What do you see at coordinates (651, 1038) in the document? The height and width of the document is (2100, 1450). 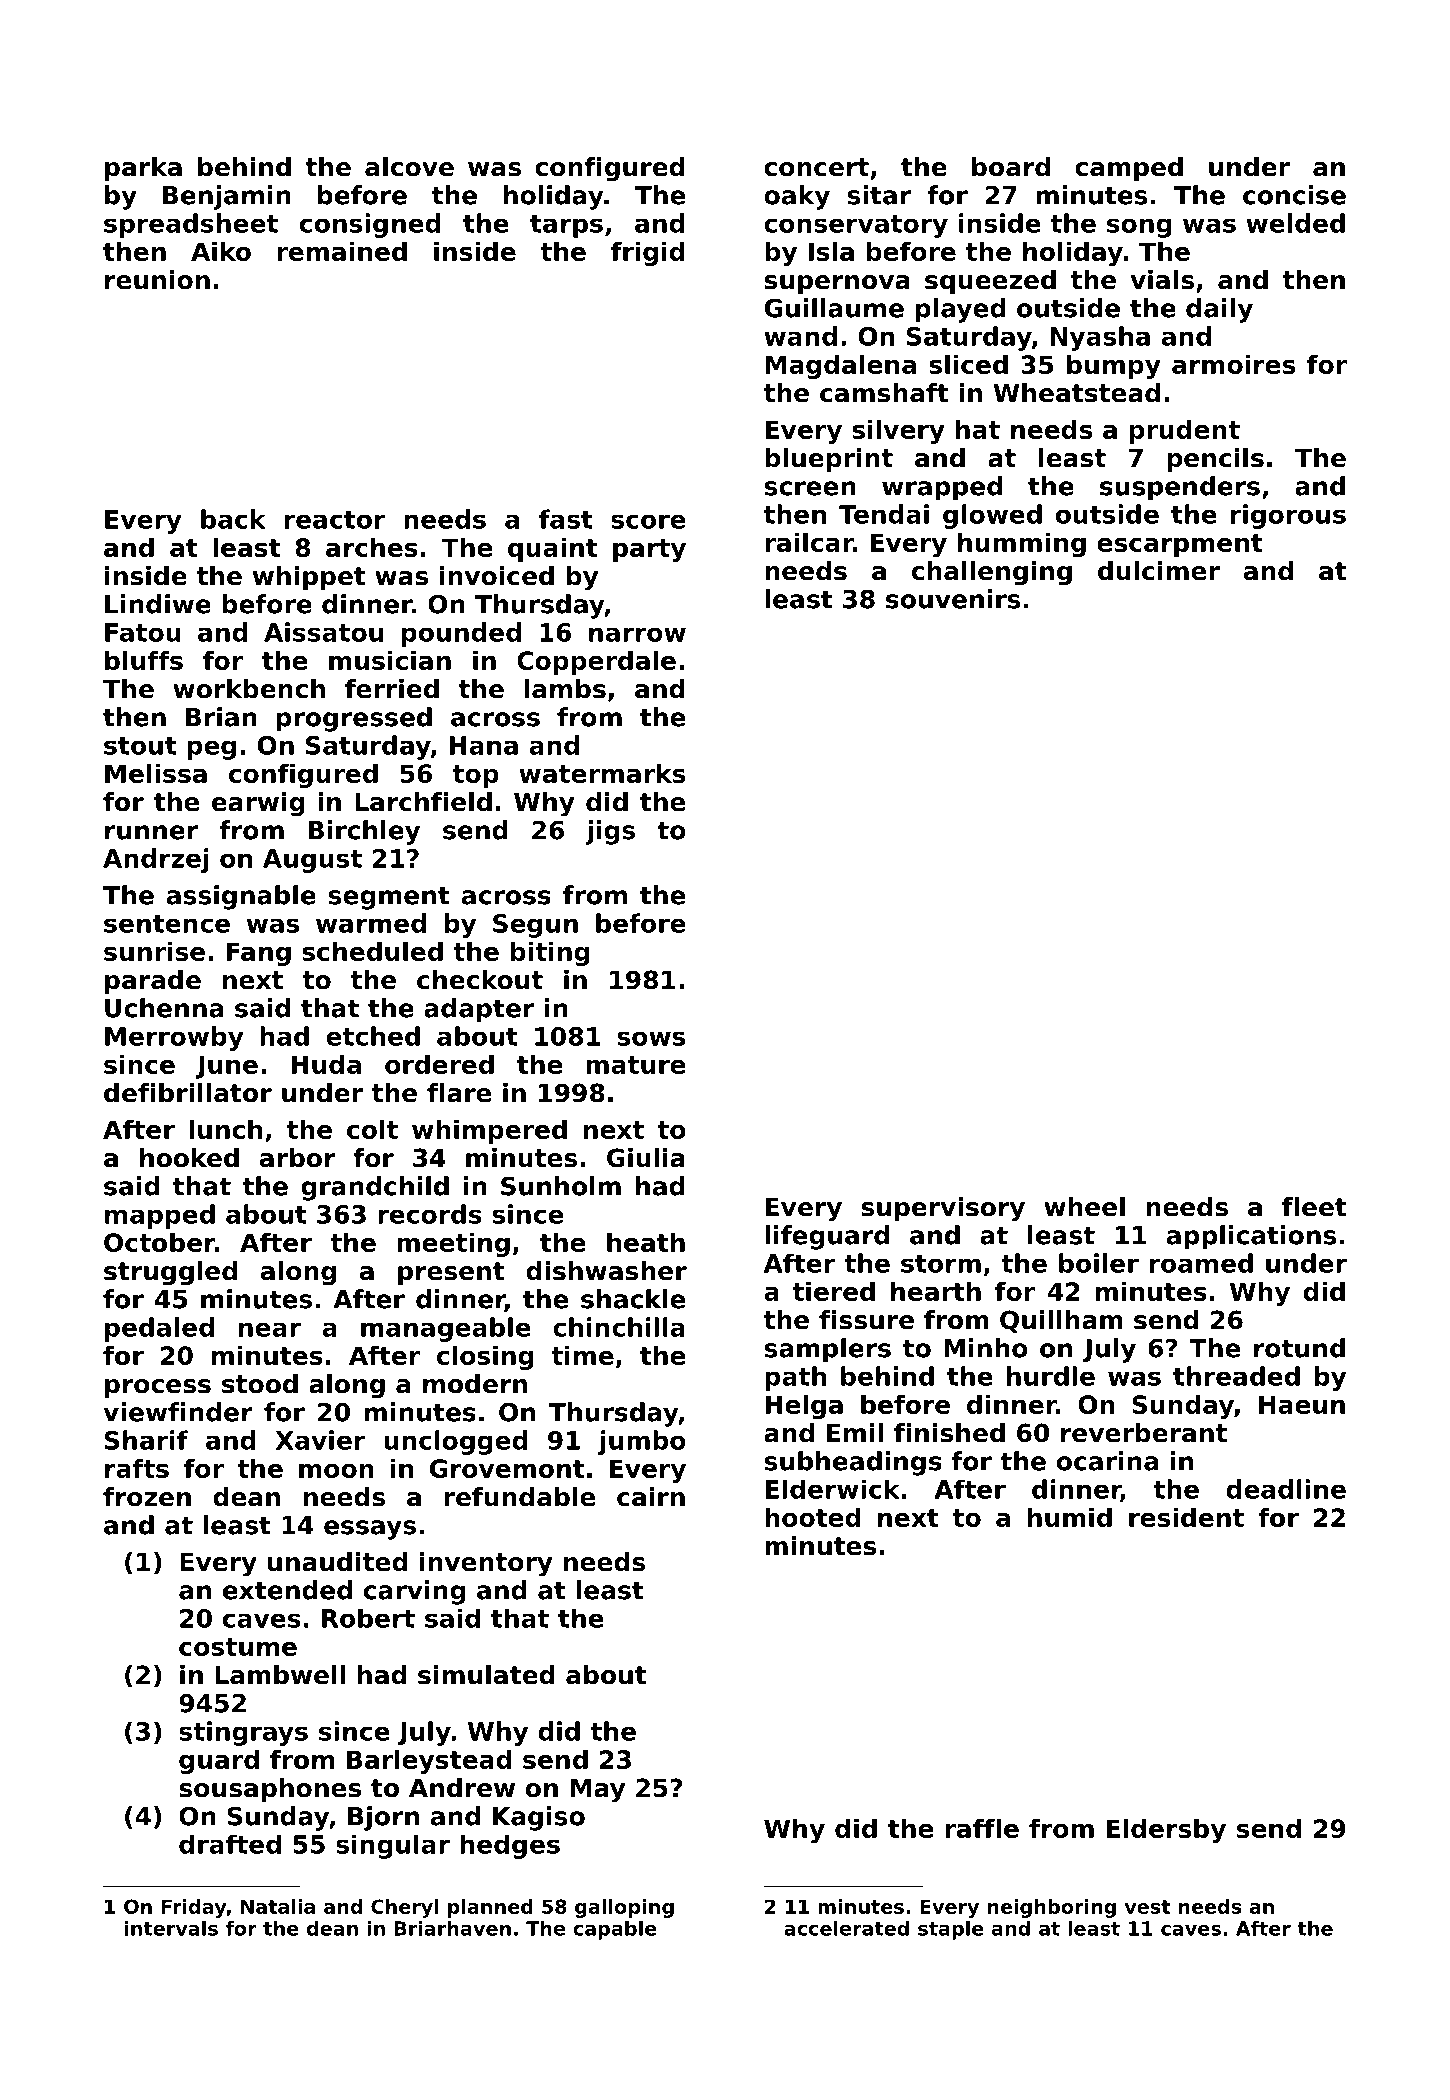 I see `sows` at bounding box center [651, 1038].
